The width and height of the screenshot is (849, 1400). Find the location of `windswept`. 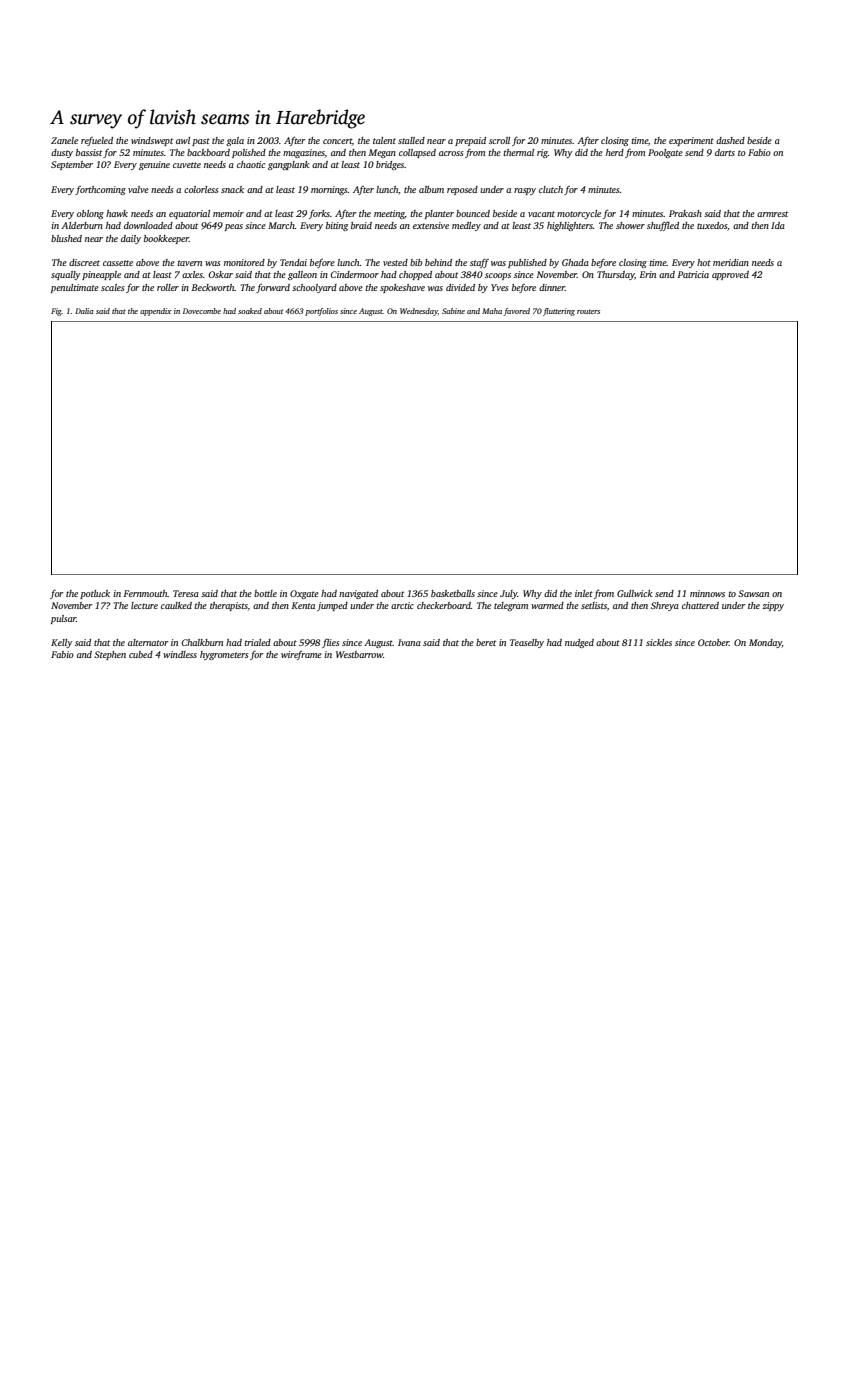

windswept is located at coordinates (152, 141).
